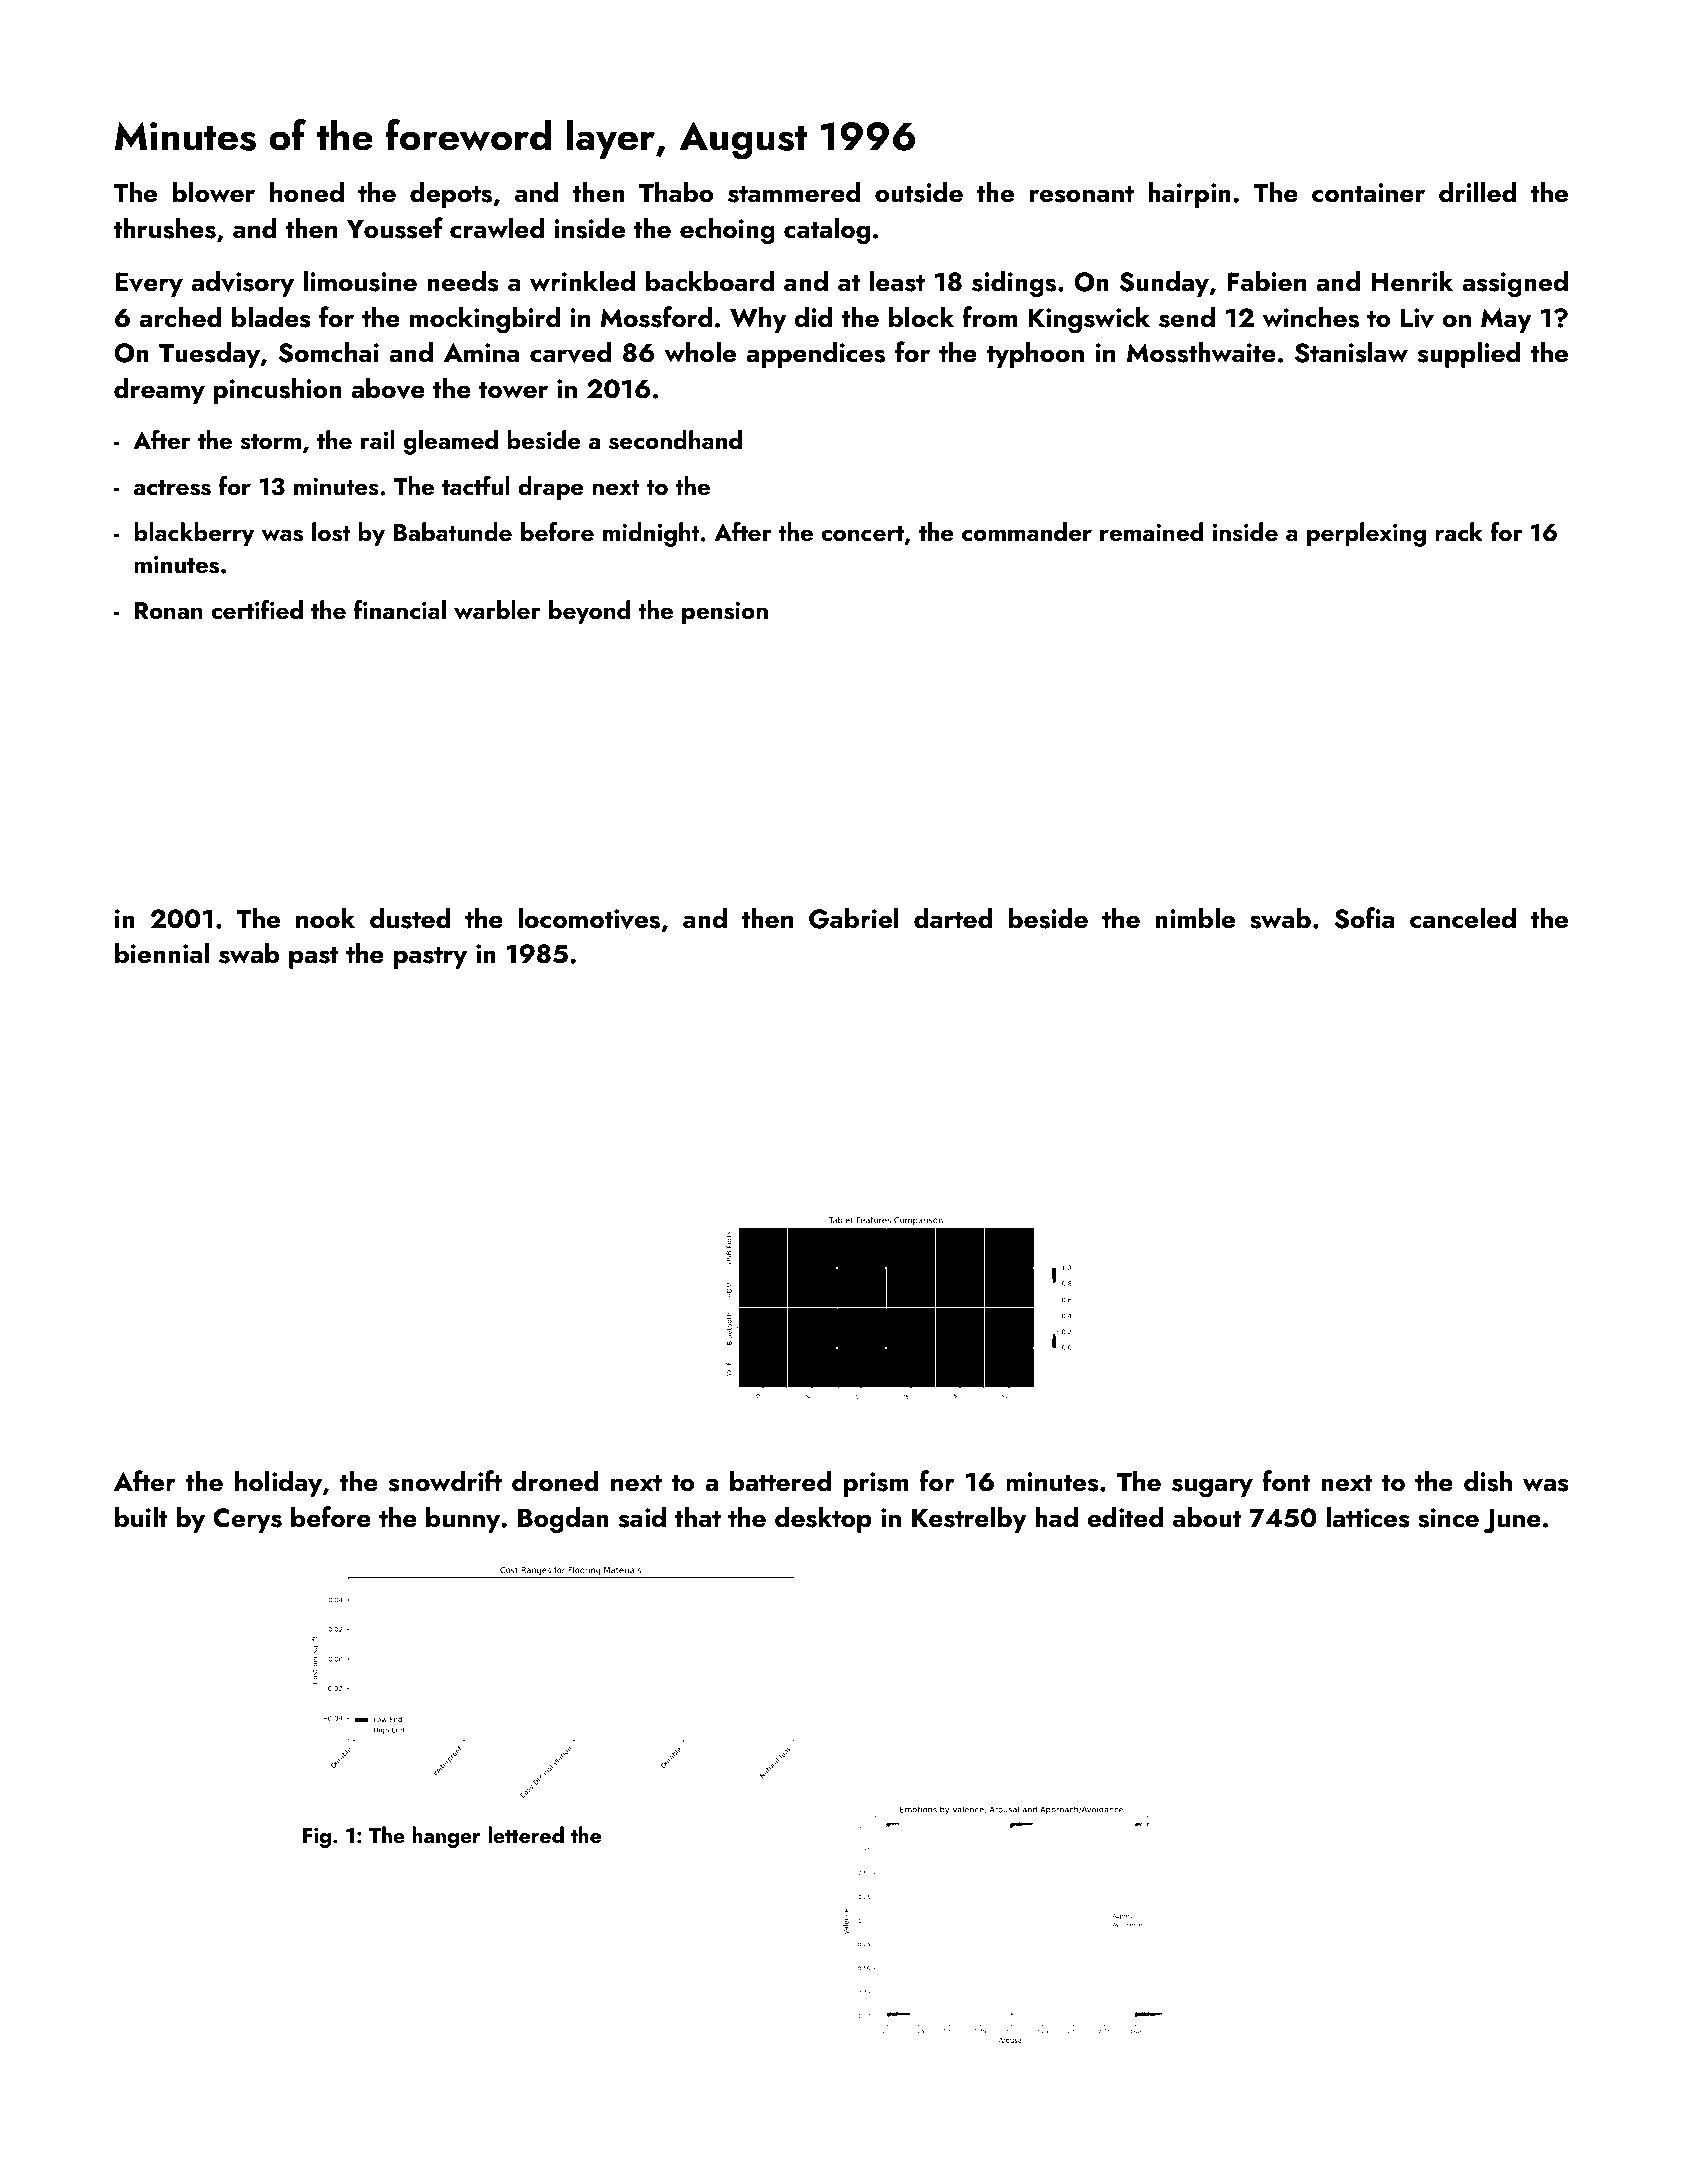 This page has height=2178, width=1683. Describe the element at coordinates (1478, 192) in the page. I see `drilled` at that location.
